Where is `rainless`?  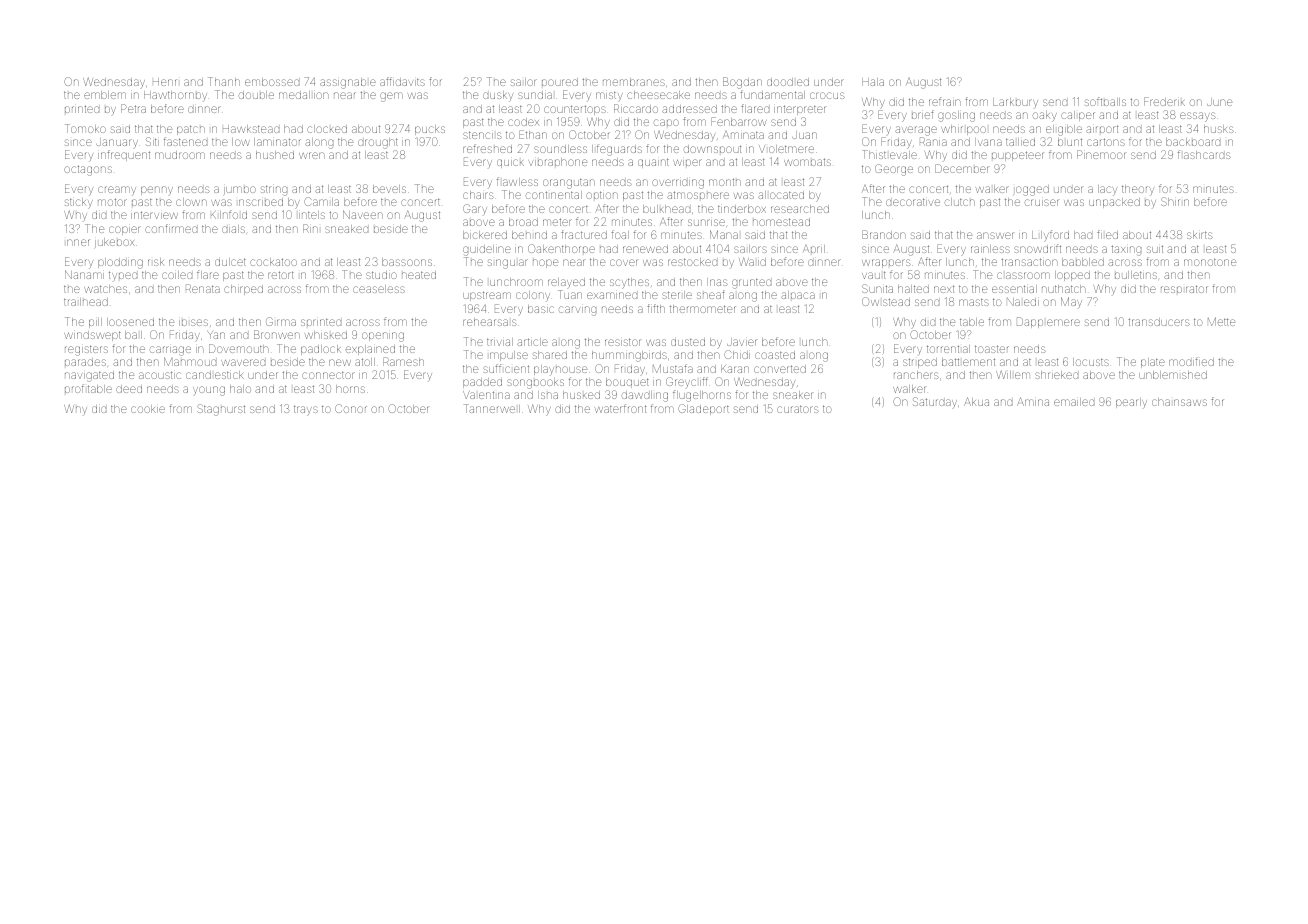
rainless is located at coordinates (990, 249).
